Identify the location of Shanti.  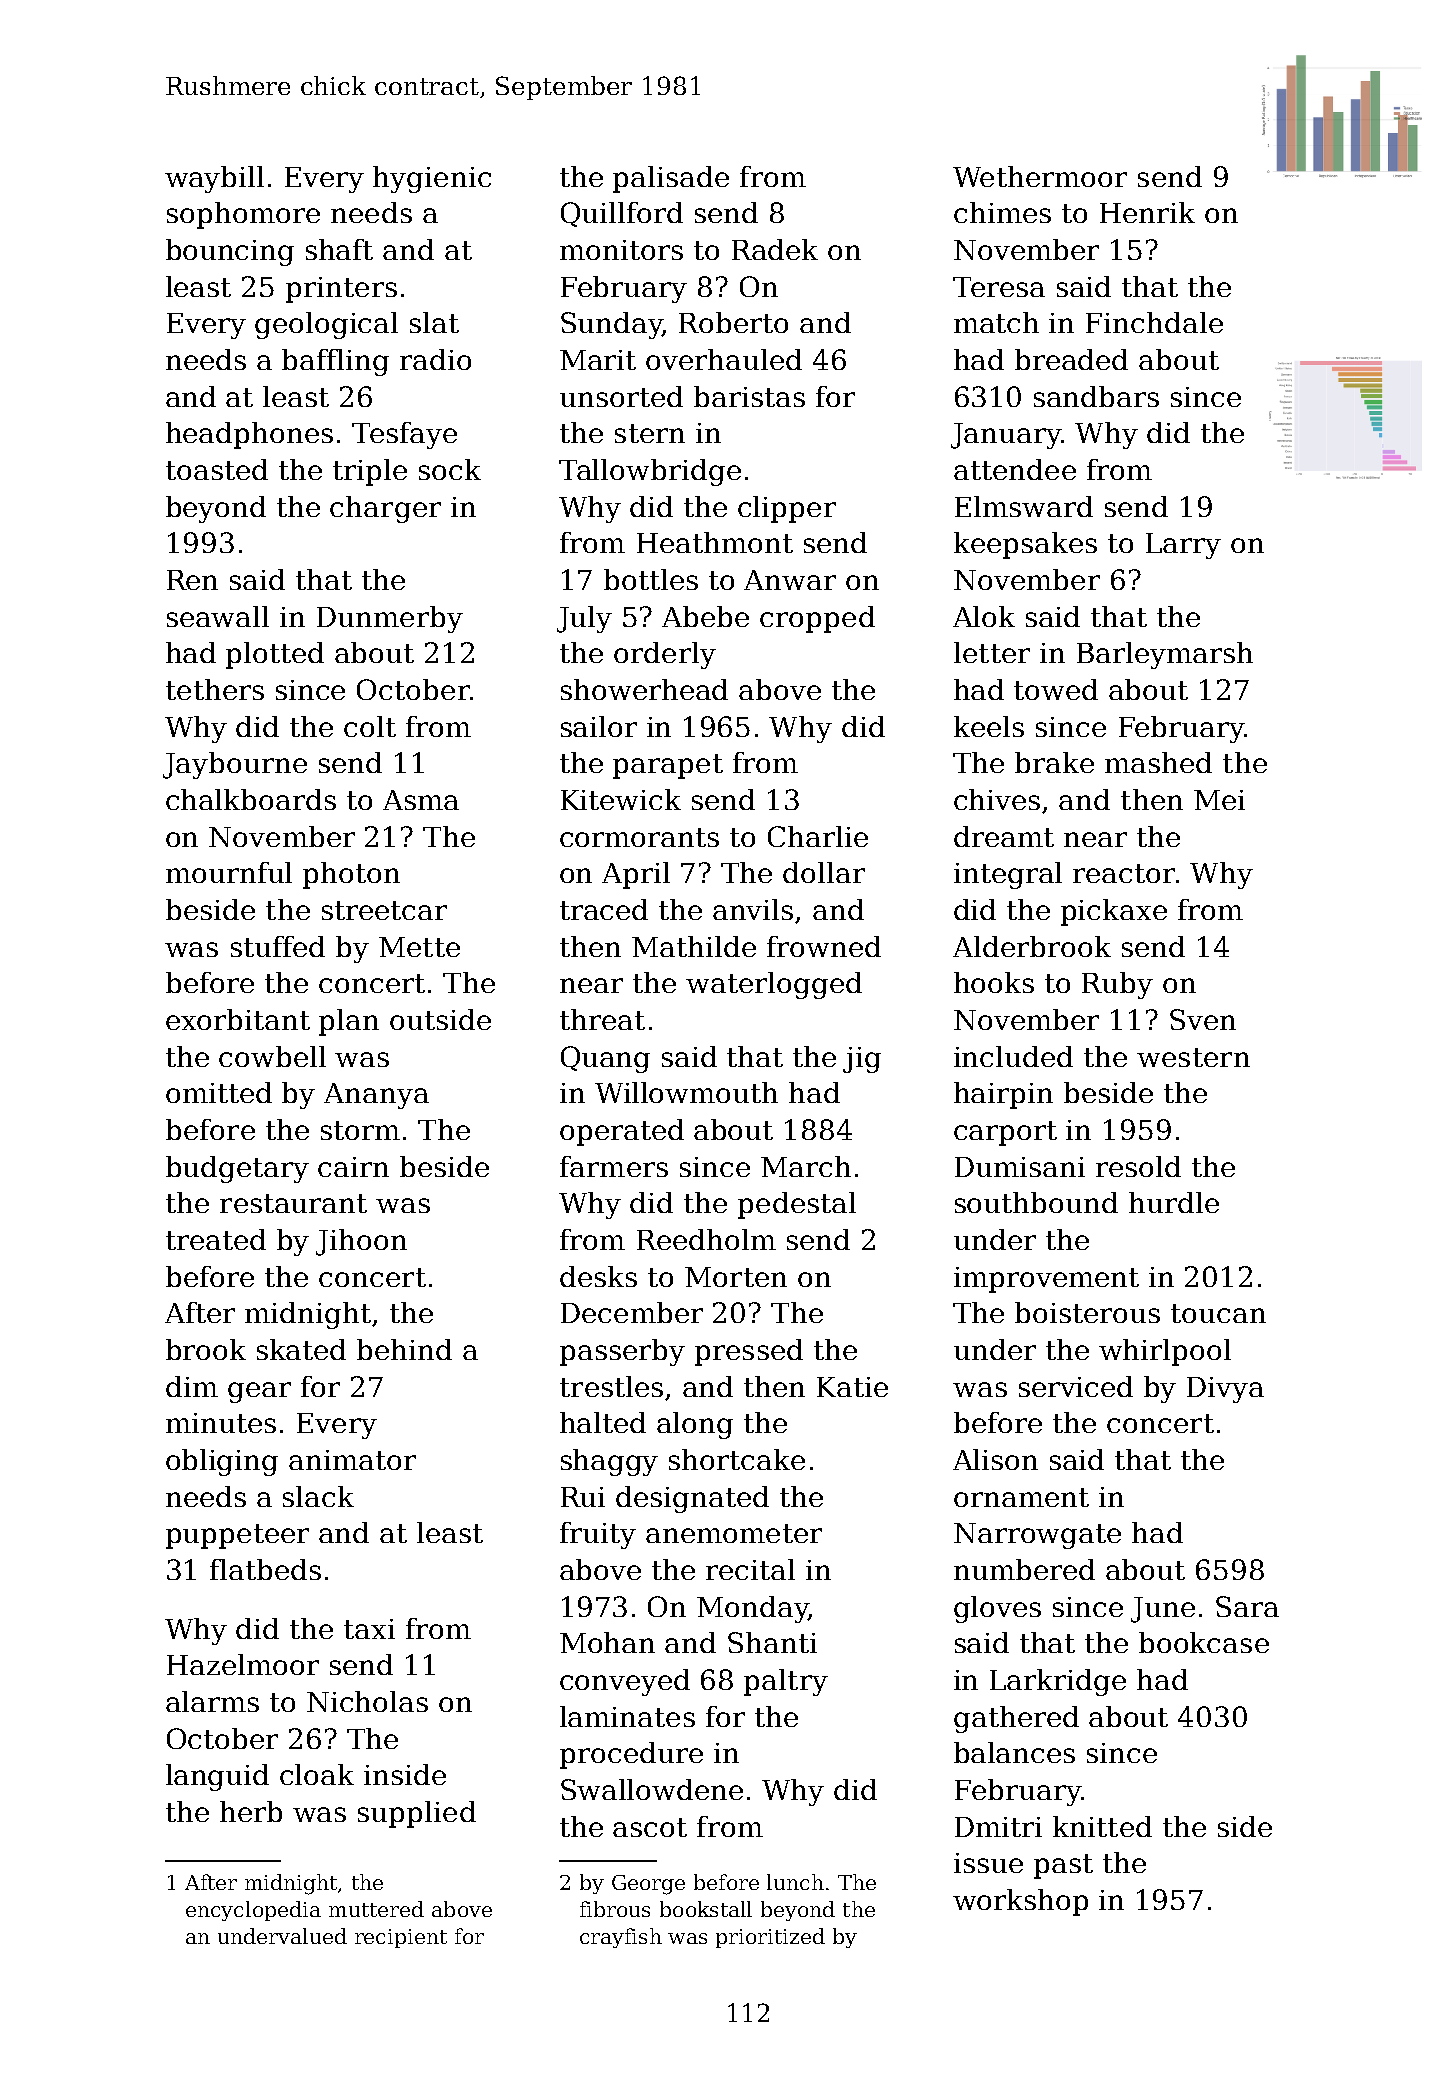
(772, 1642).
